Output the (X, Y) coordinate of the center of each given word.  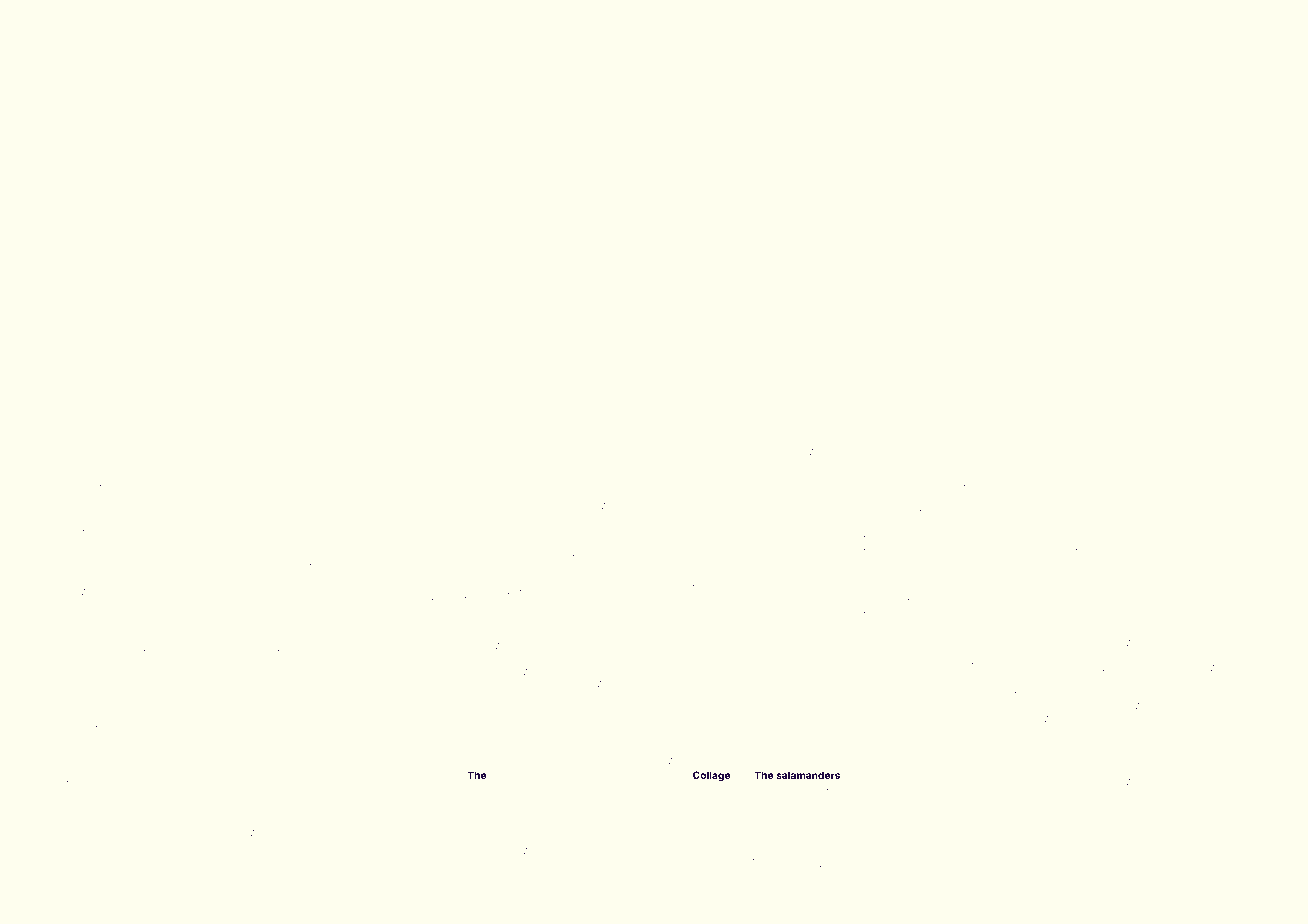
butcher (1009, 705)
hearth (1135, 845)
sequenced (573, 865)
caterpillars (798, 595)
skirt (188, 858)
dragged (295, 503)
